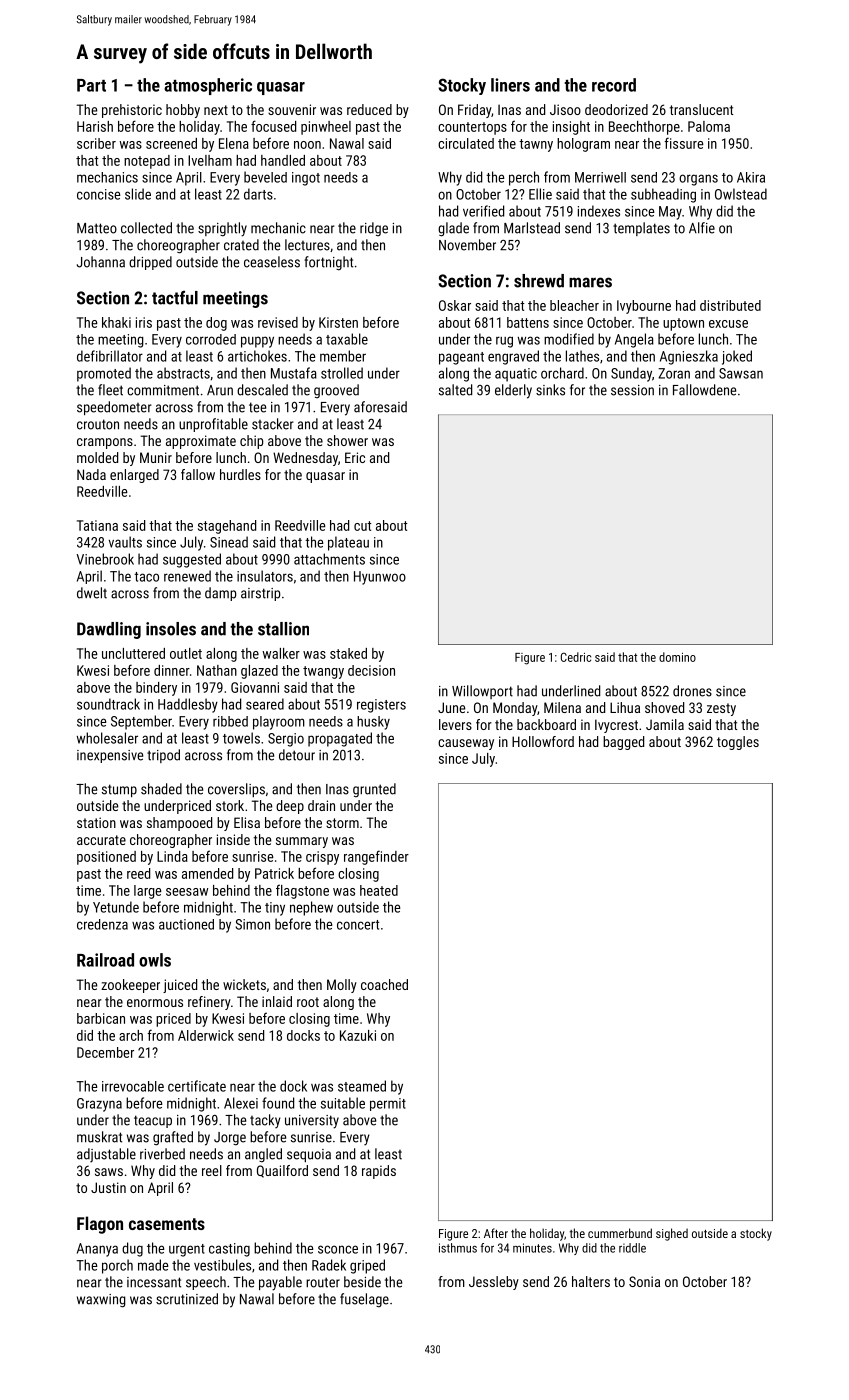 Image resolution: width=849 pixels, height=1400 pixels. I want to click on staked, so click(348, 653).
